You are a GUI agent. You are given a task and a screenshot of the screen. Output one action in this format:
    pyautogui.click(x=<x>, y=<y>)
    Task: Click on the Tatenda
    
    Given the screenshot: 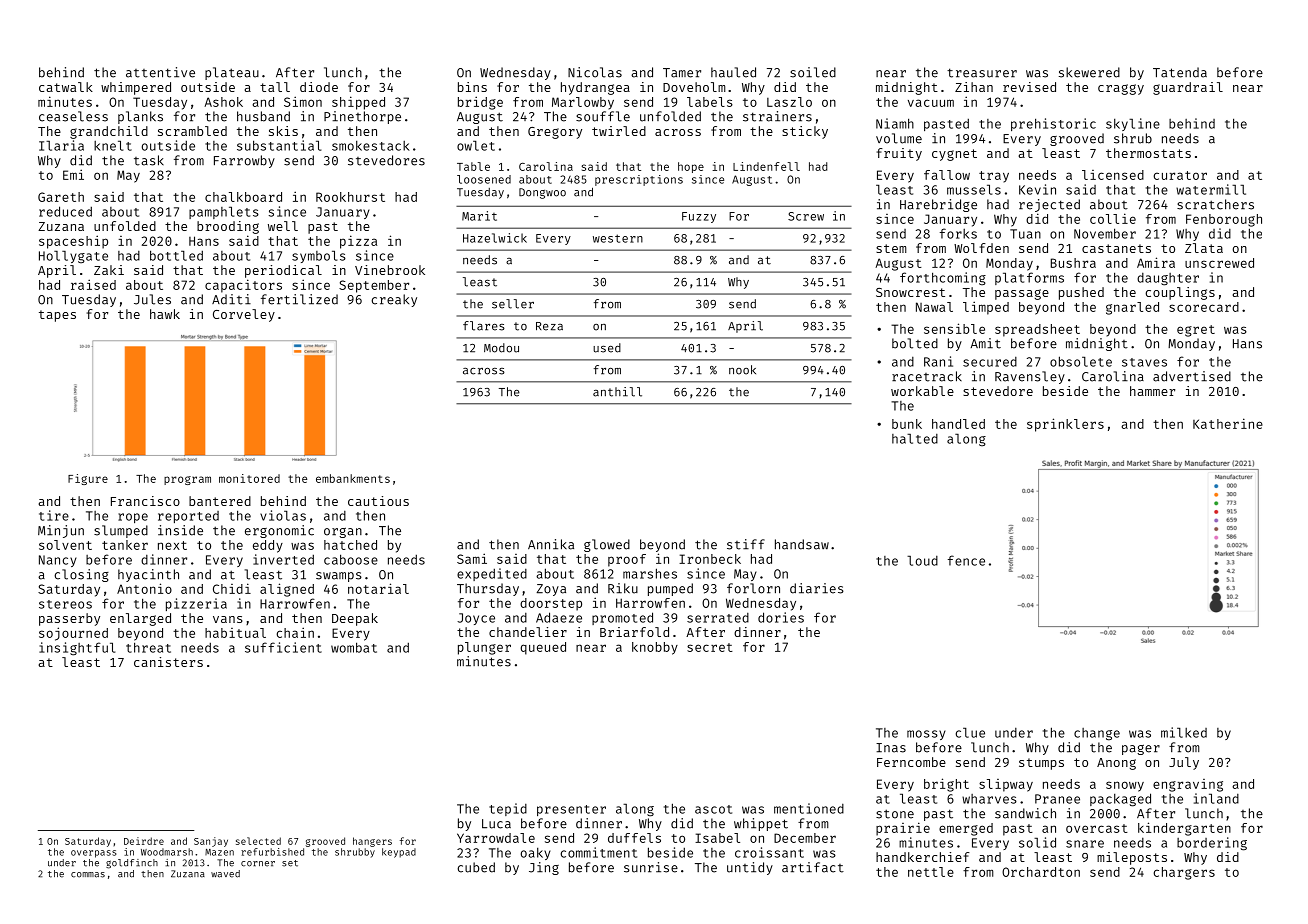 What is the action you would take?
    pyautogui.click(x=1180, y=72)
